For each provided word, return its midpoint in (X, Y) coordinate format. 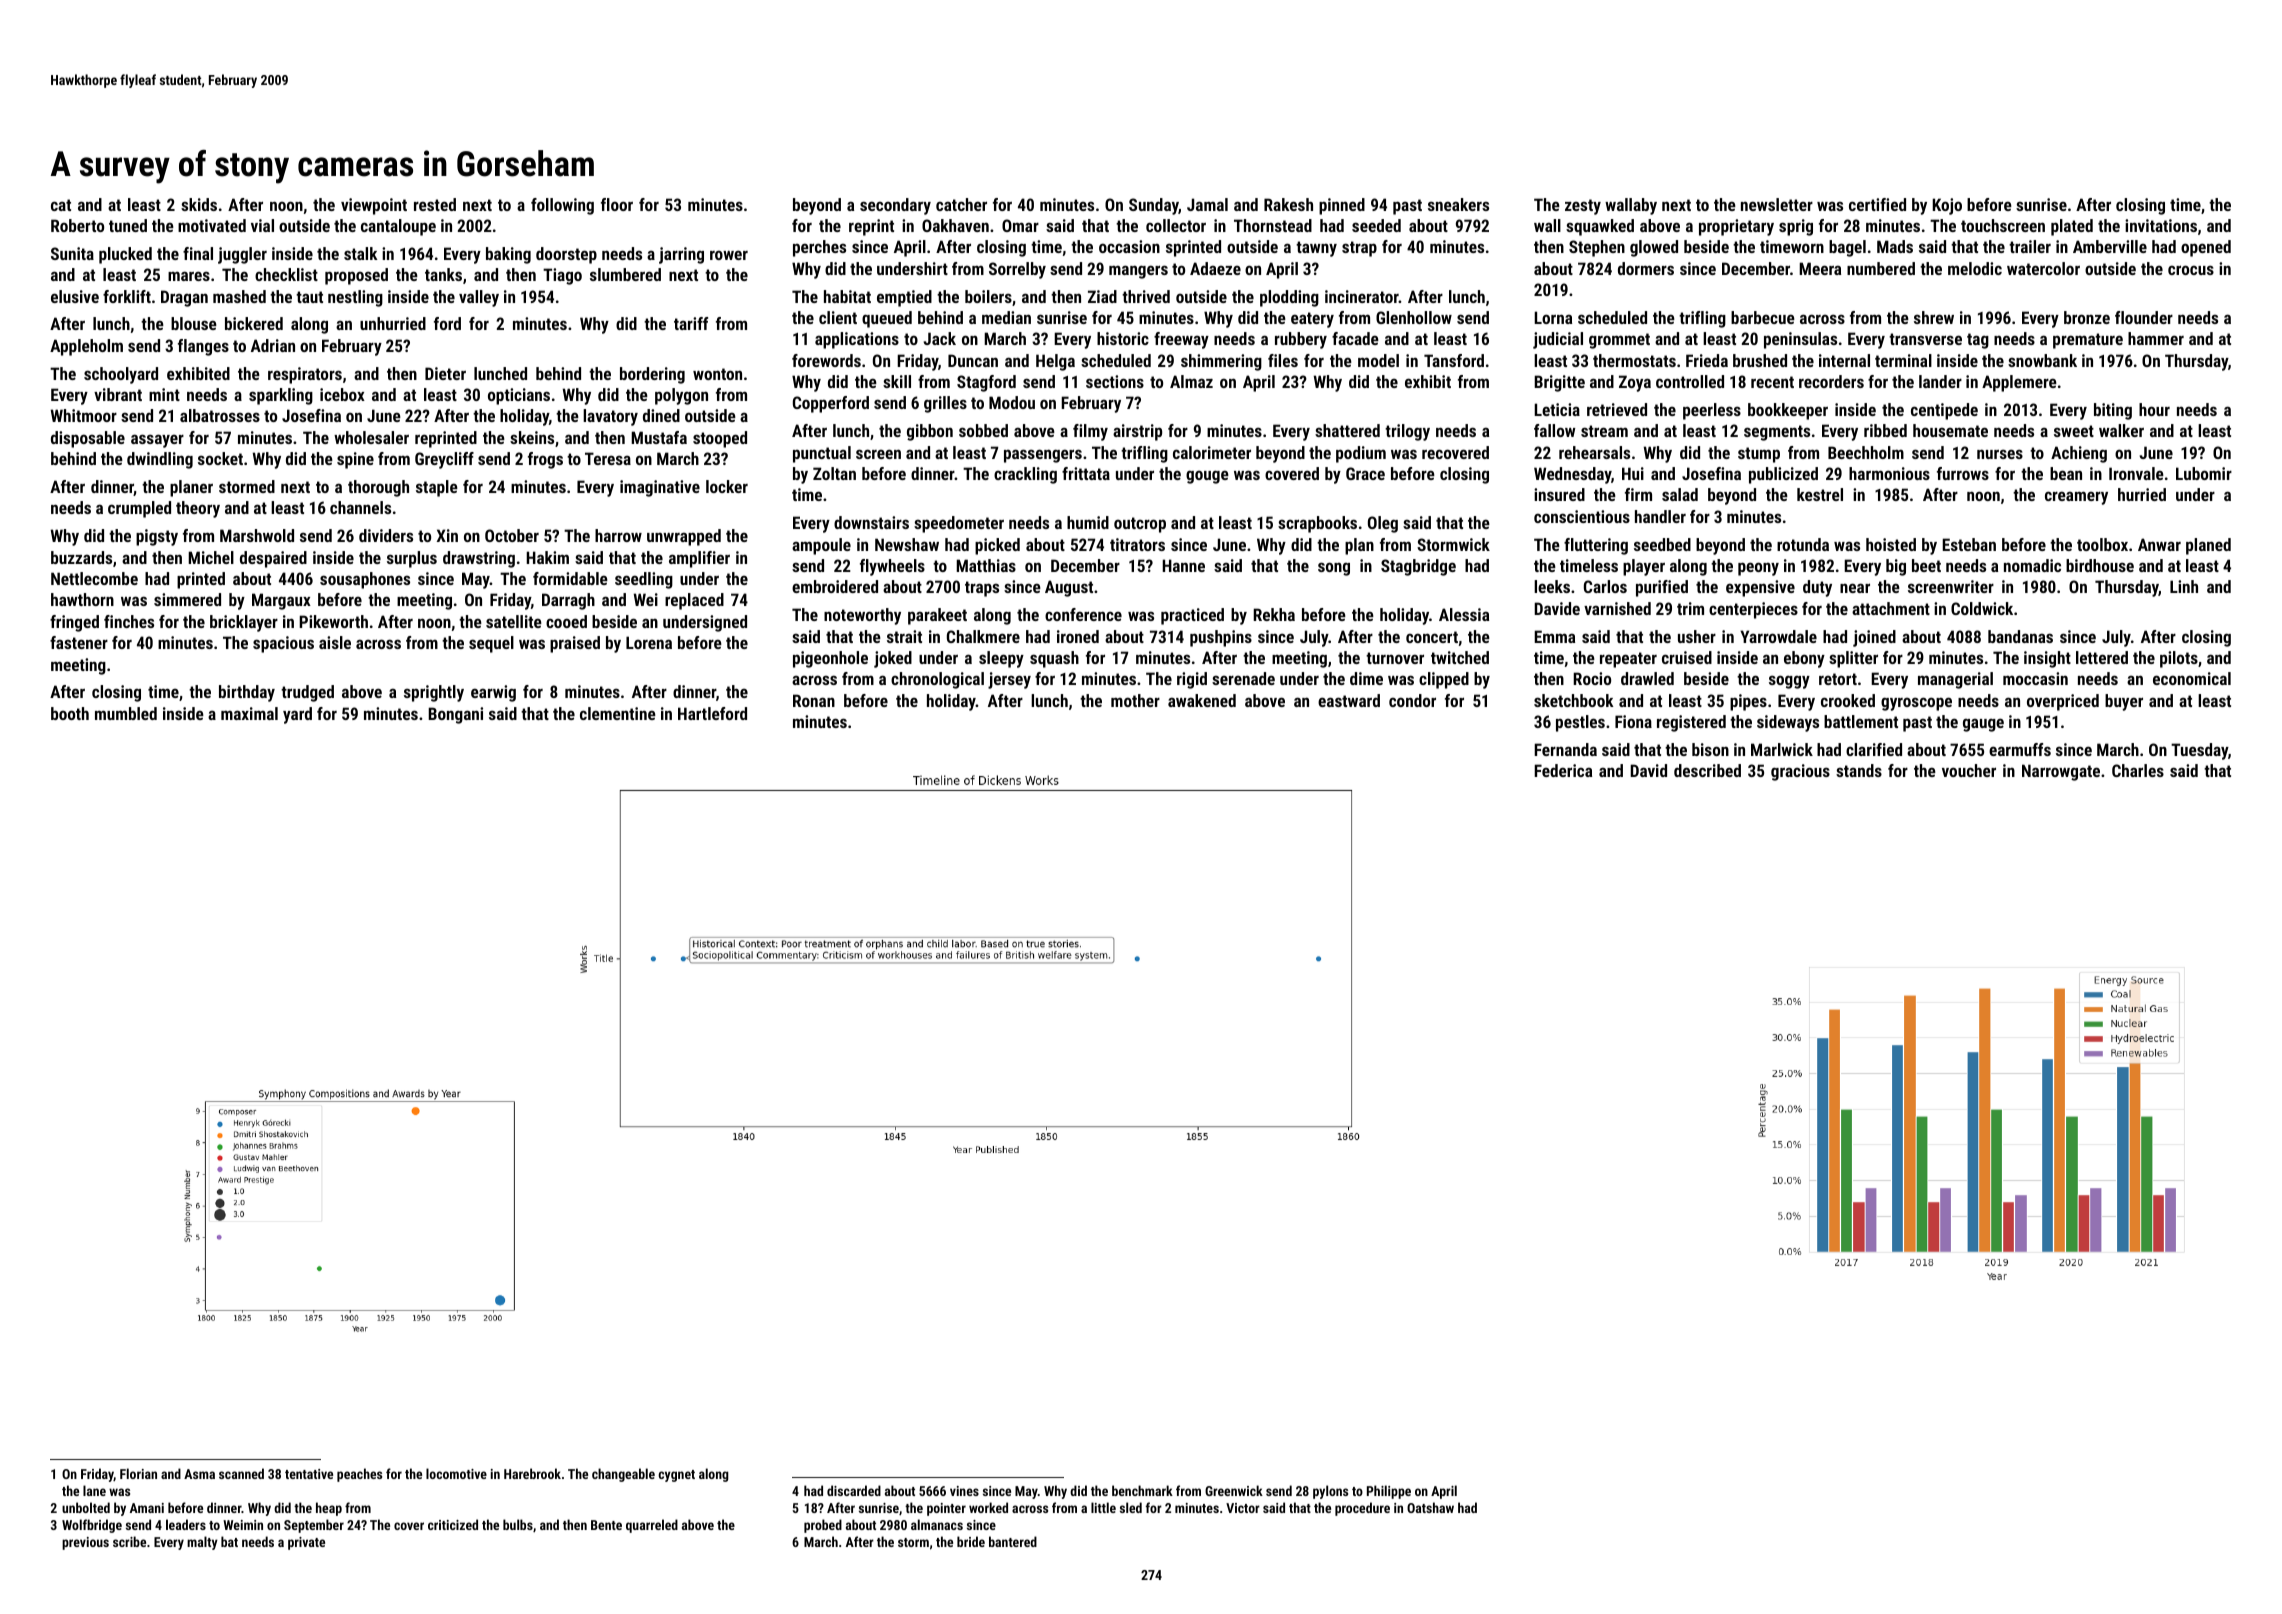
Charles (2138, 770)
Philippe (1389, 1492)
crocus (2191, 270)
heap (329, 1509)
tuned (128, 225)
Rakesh (1288, 204)
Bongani (455, 715)
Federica (1563, 770)
